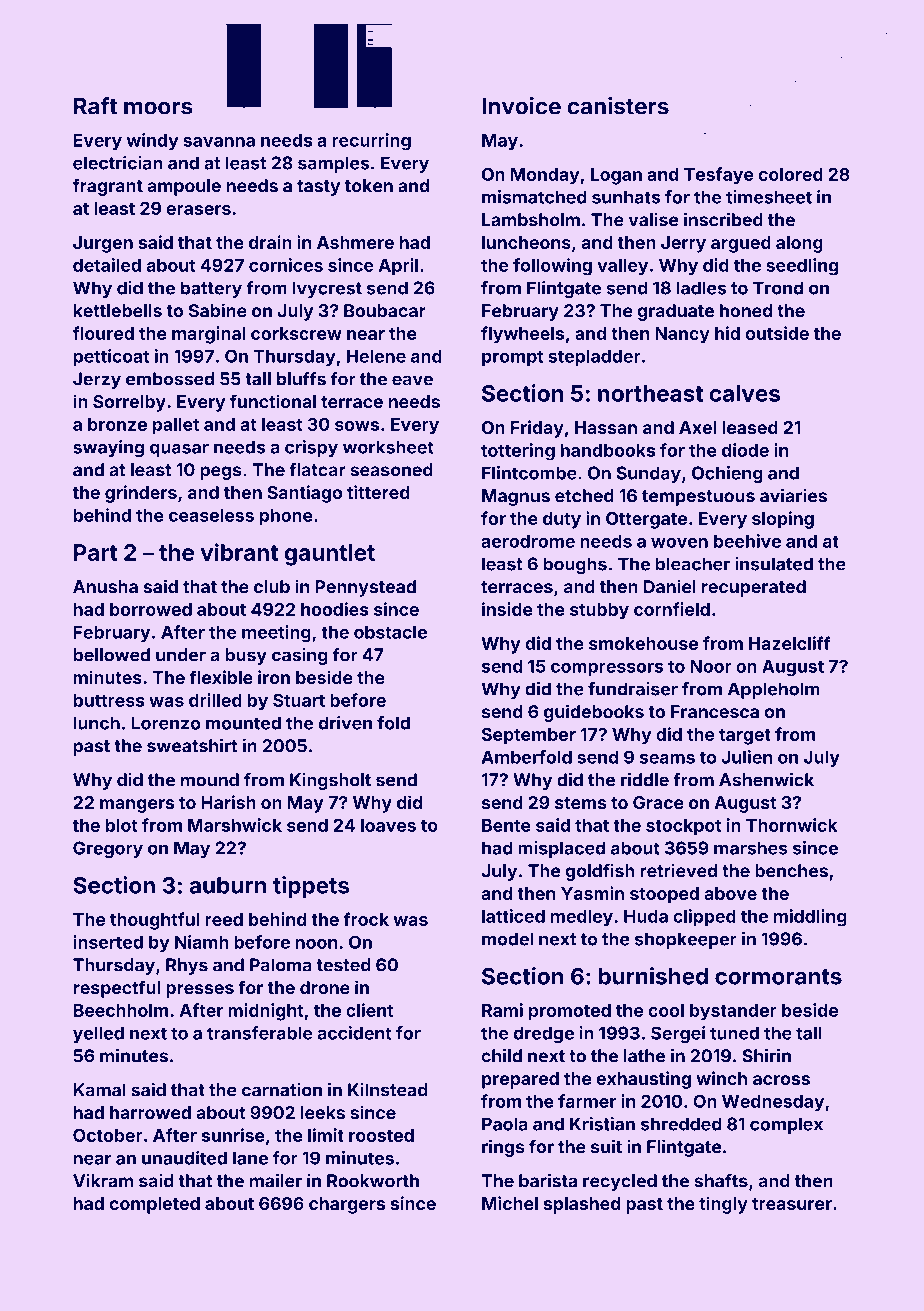 Image resolution: width=924 pixels, height=1311 pixels. Describe the element at coordinates (507, 609) in the screenshot. I see `inside` at that location.
